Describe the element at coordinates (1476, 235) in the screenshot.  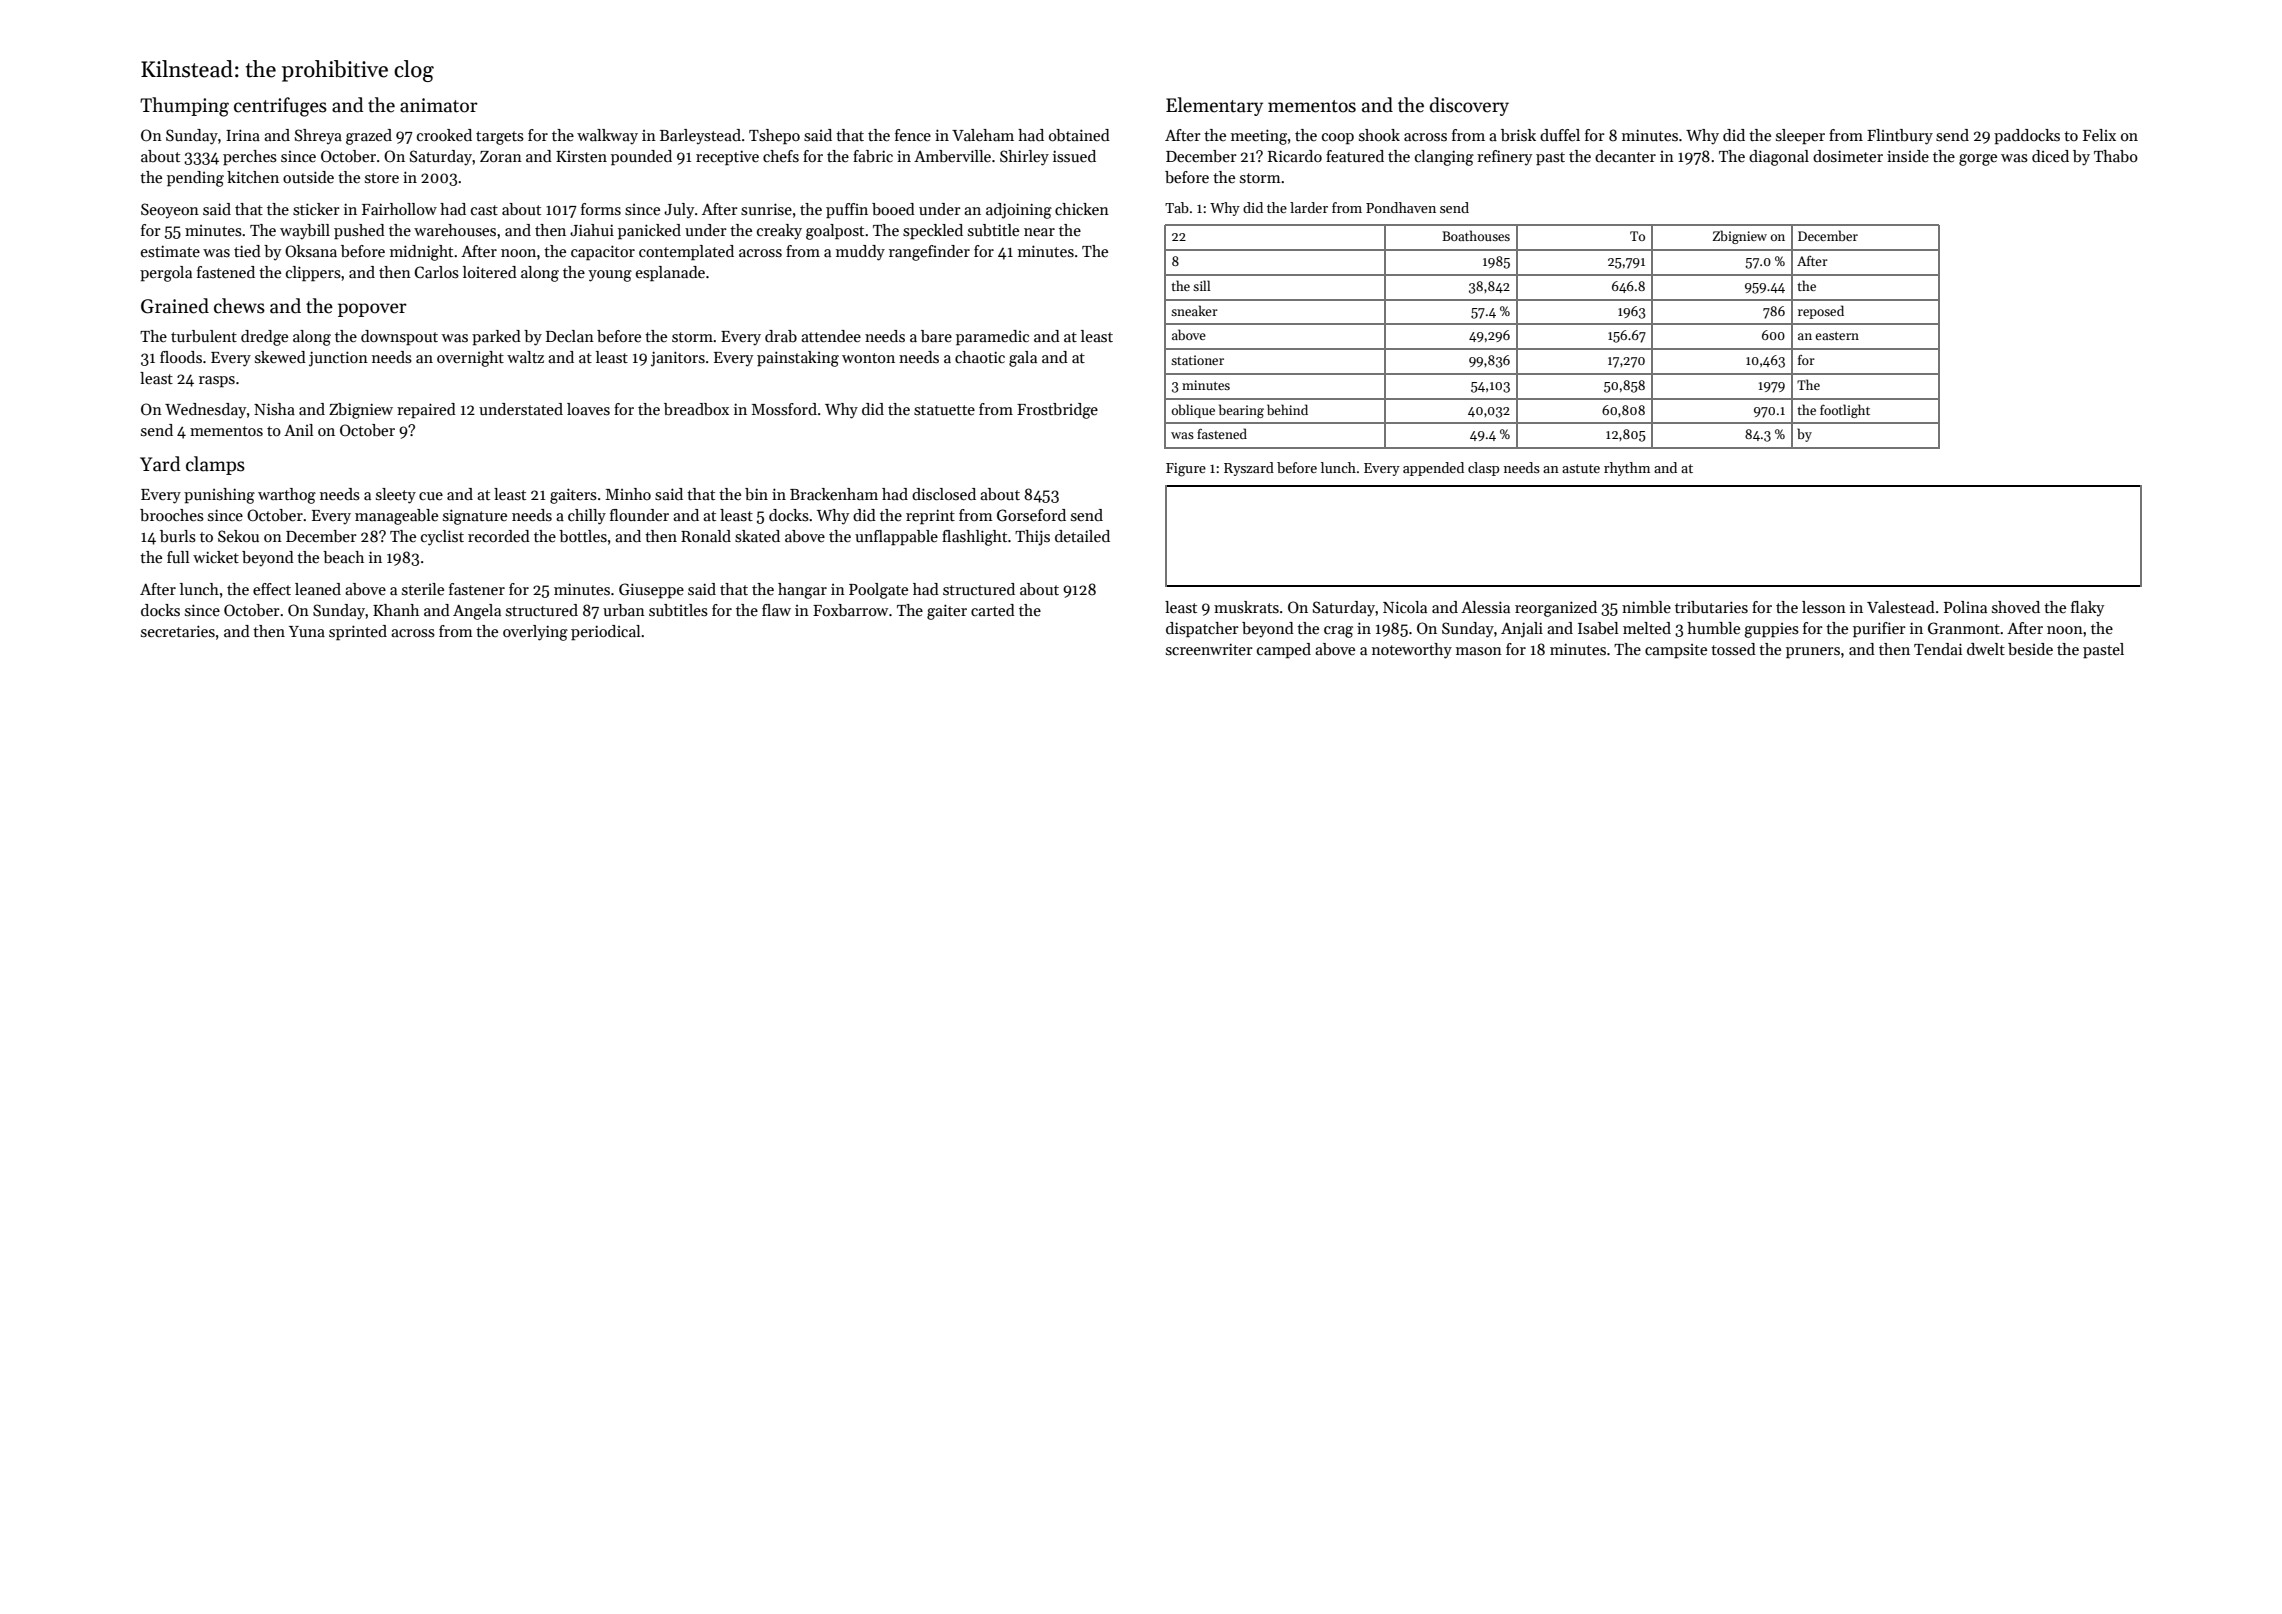
I see `Boathouses` at that location.
